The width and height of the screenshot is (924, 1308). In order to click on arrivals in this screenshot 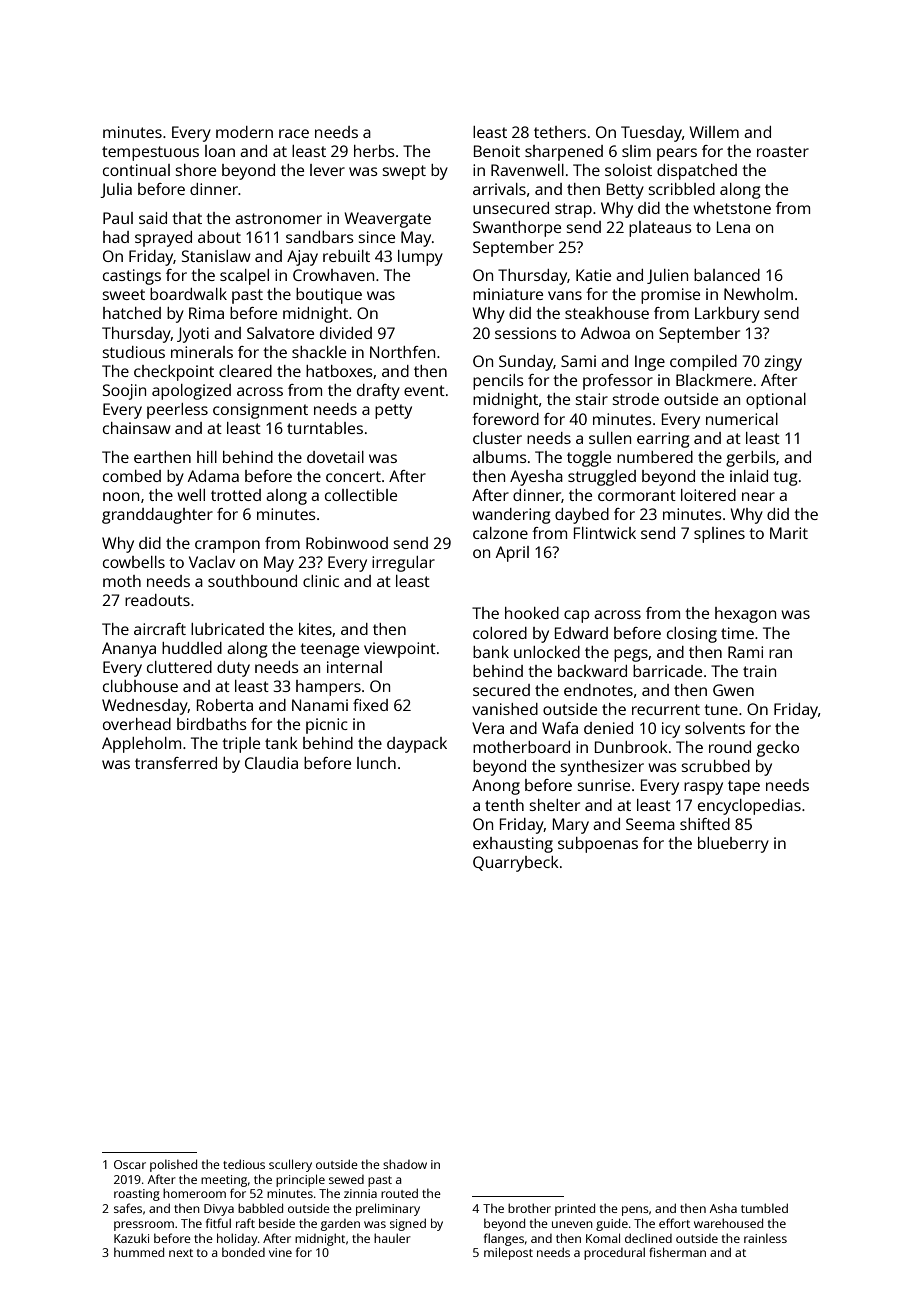, I will do `click(499, 189)`.
